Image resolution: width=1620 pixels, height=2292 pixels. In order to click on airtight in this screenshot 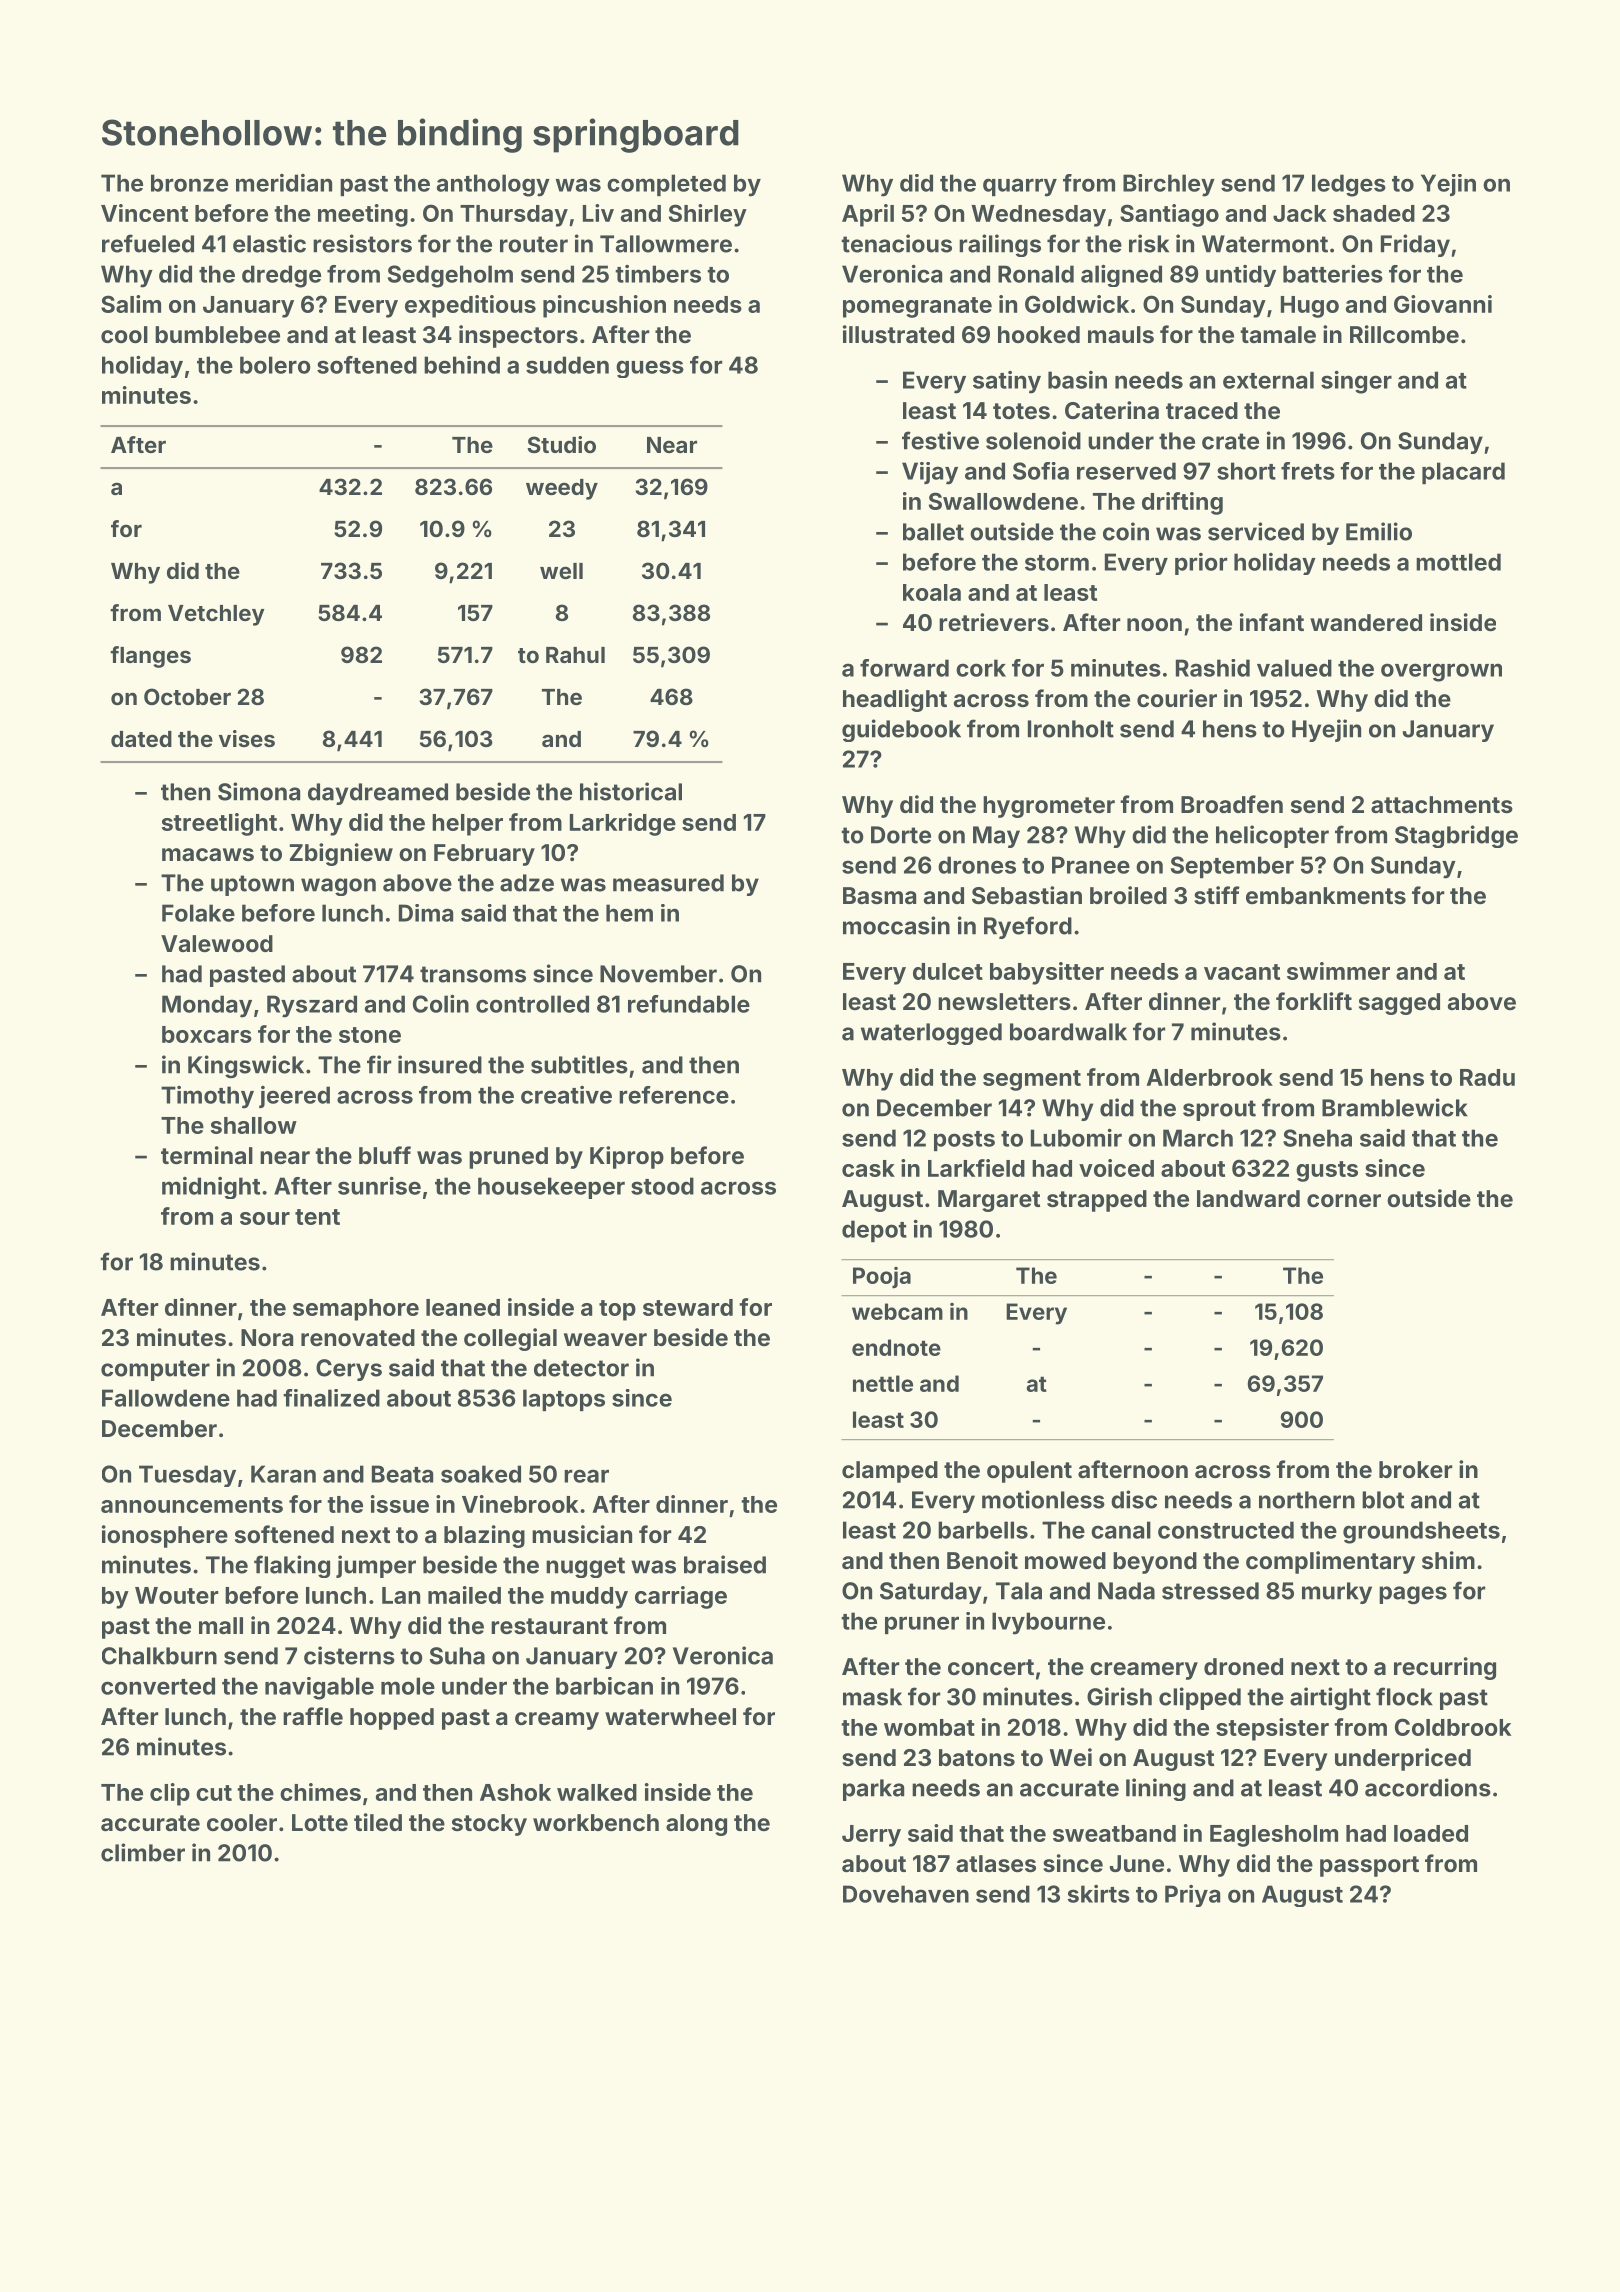, I will do `click(1330, 1698)`.
